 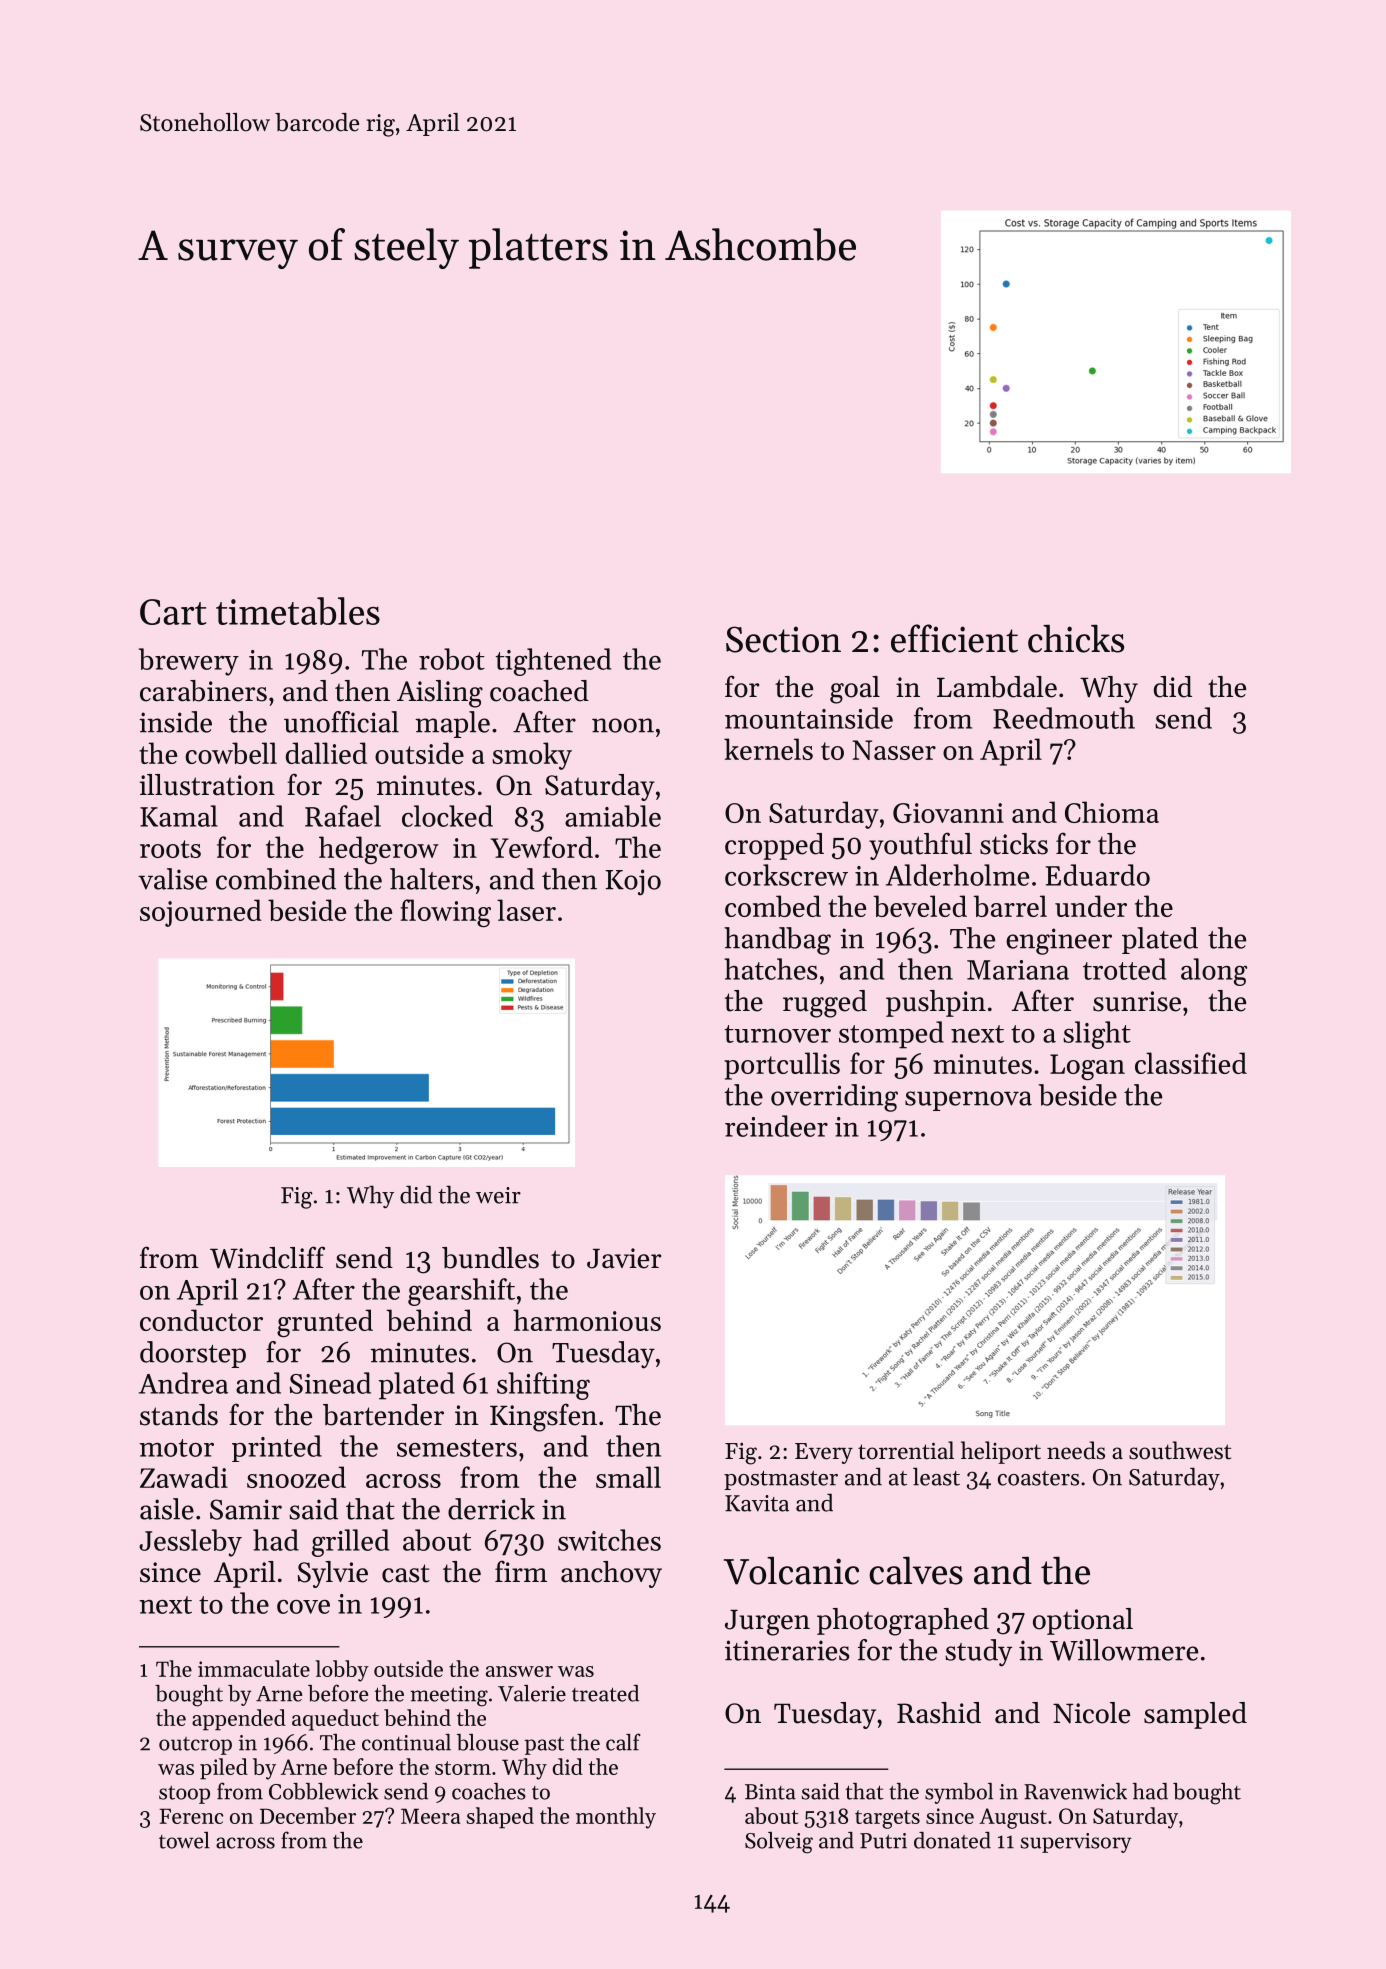 What do you see at coordinates (1180, 1450) in the screenshot?
I see `southwest` at bounding box center [1180, 1450].
